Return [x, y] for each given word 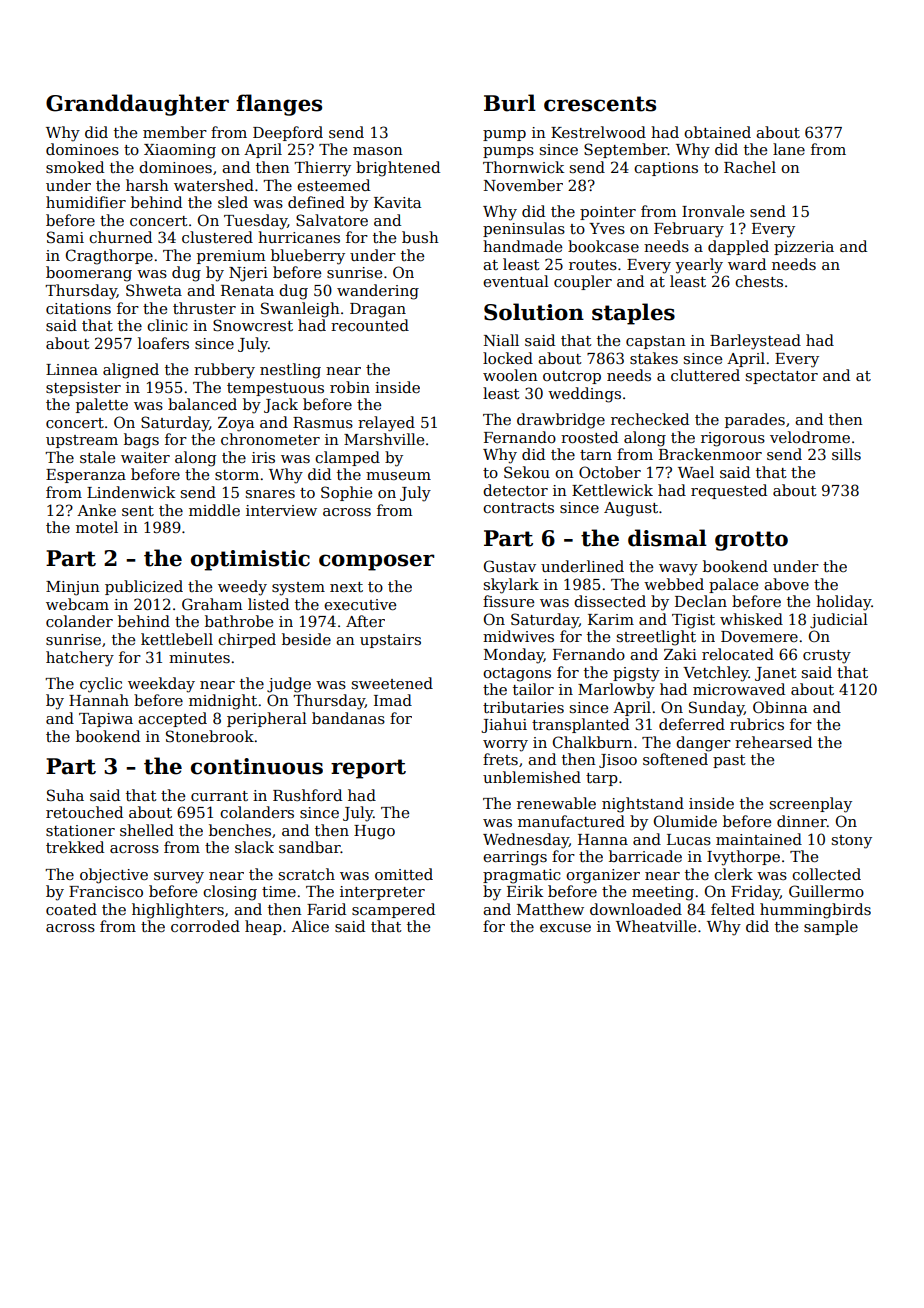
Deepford [288, 133]
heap [263, 927]
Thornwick [523, 167]
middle [214, 510]
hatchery [80, 659]
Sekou [527, 472]
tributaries [523, 707]
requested [729, 491]
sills [846, 454]
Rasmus [323, 422]
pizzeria [804, 248]
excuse [565, 928]
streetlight [656, 638]
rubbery [224, 371]
